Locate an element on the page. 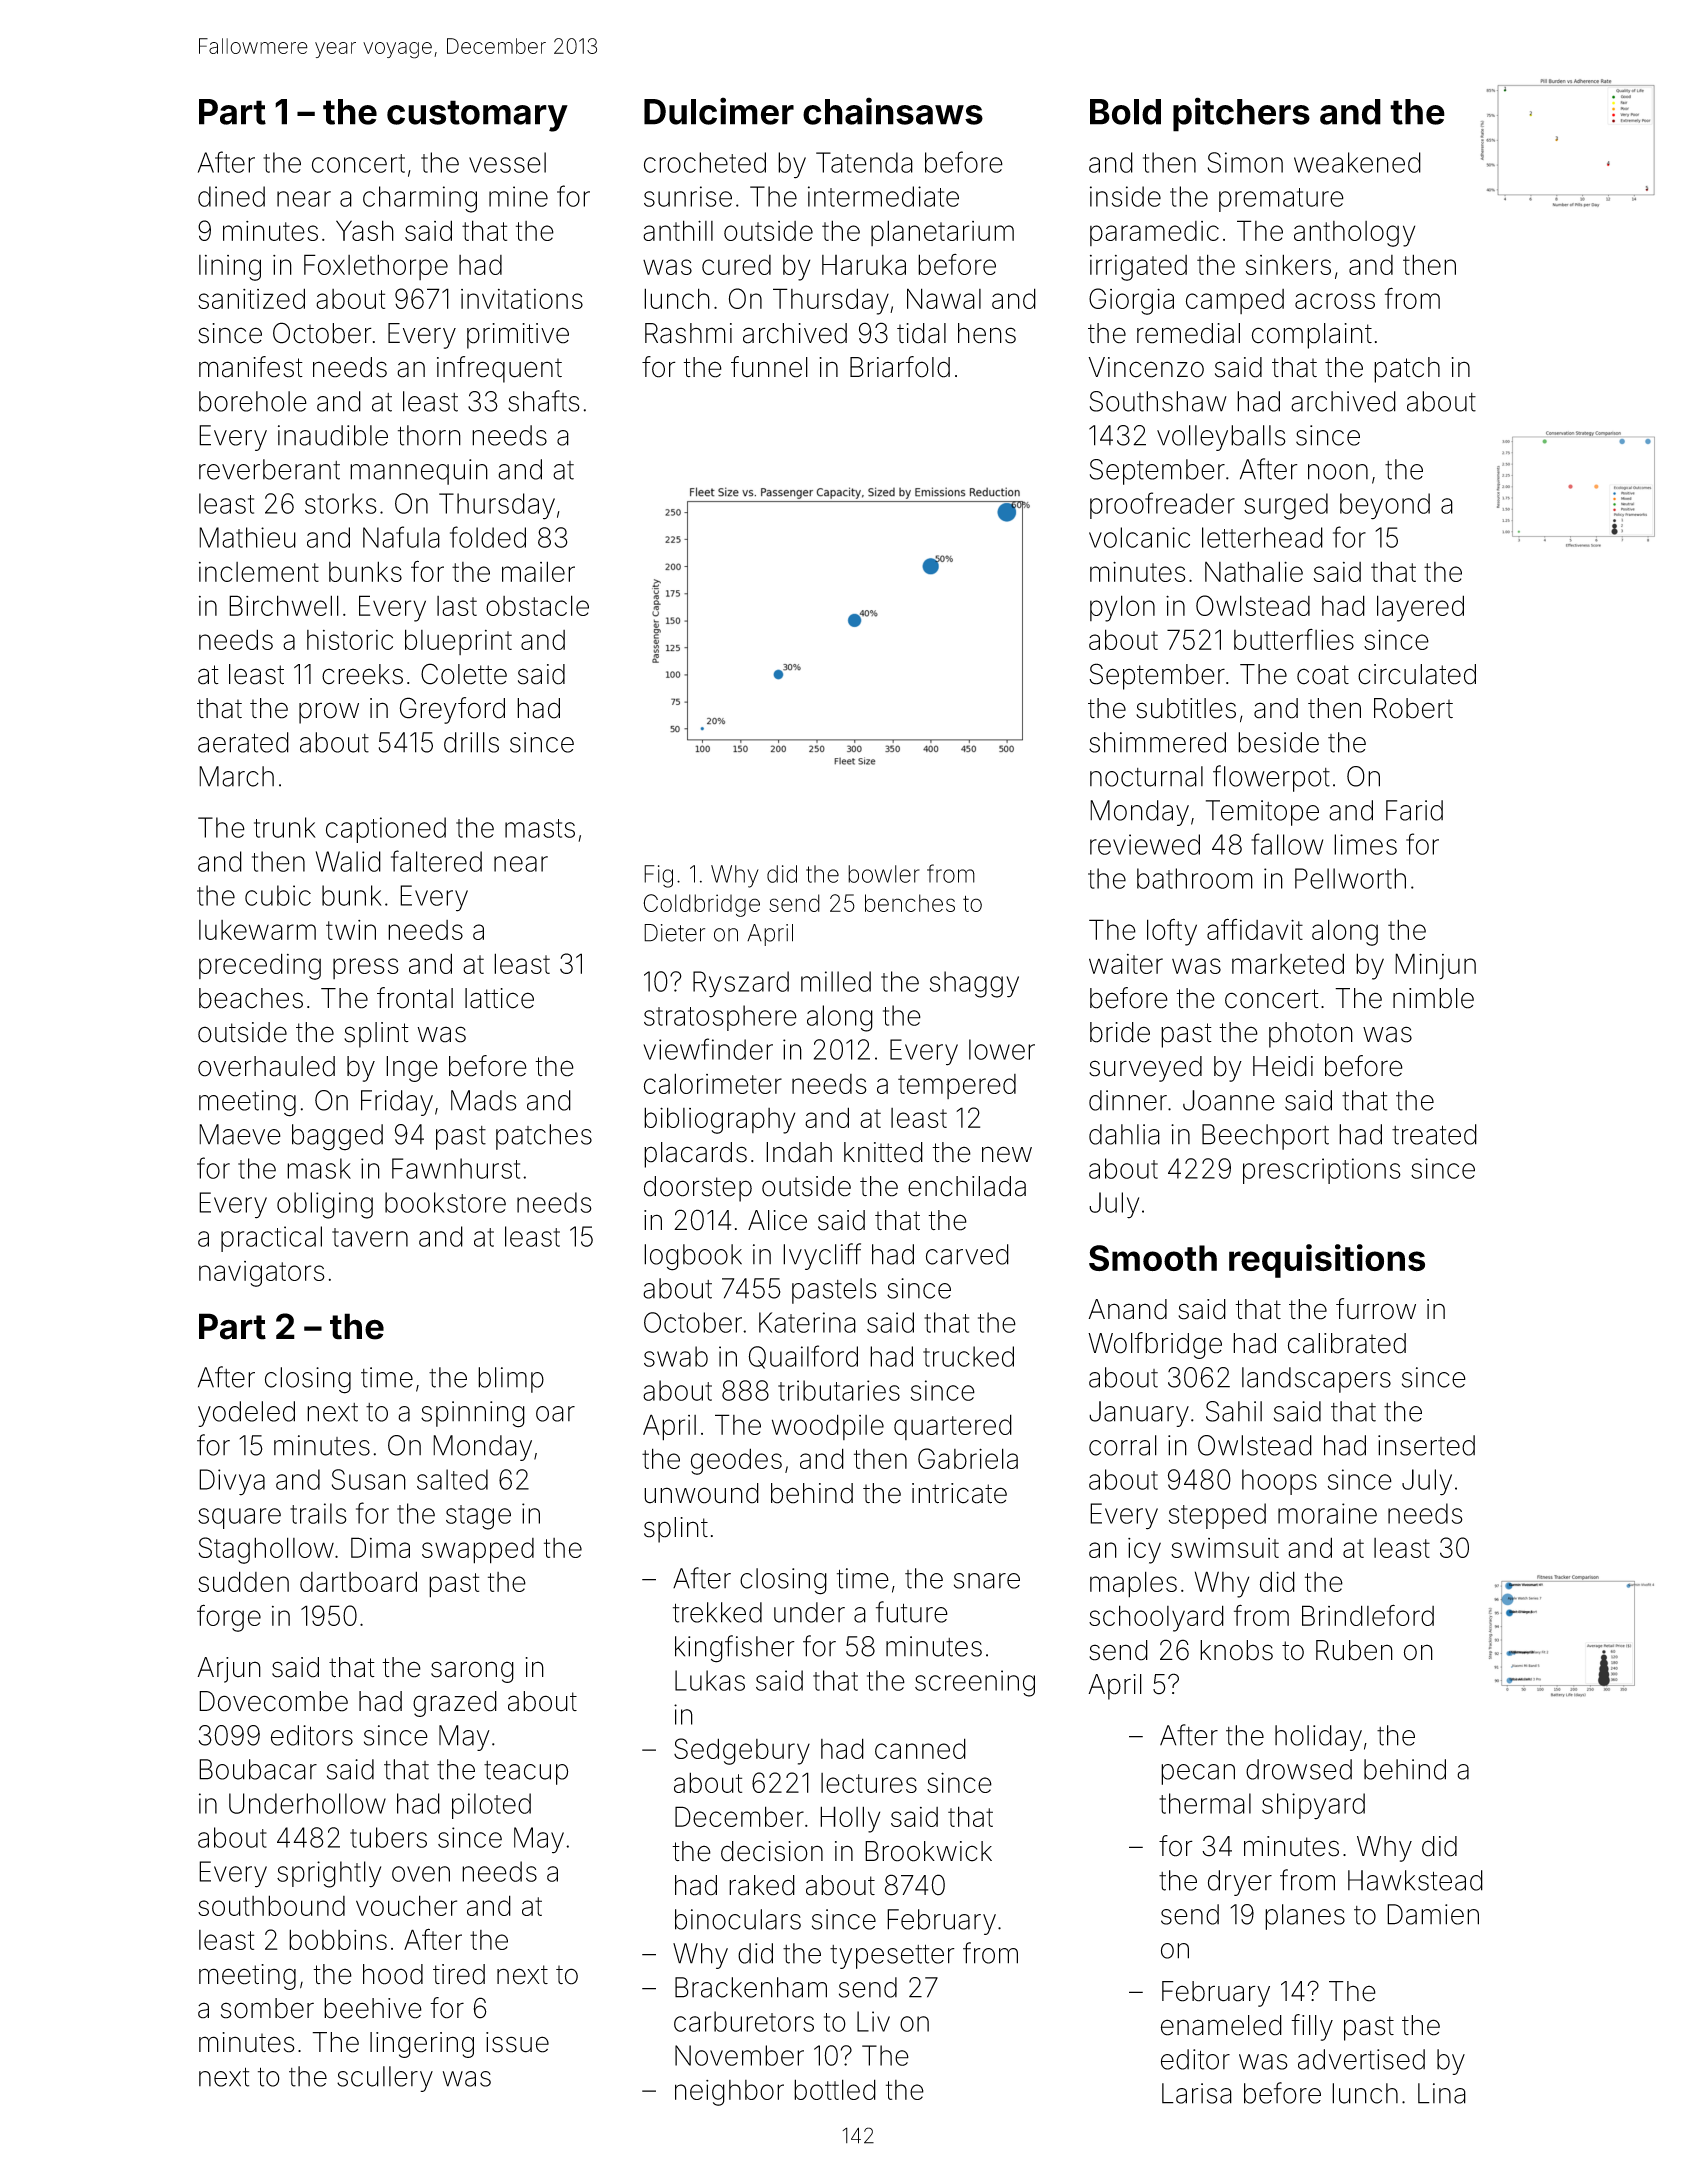 This page has height=2178, width=1683. holiday is located at coordinates (1318, 1738).
